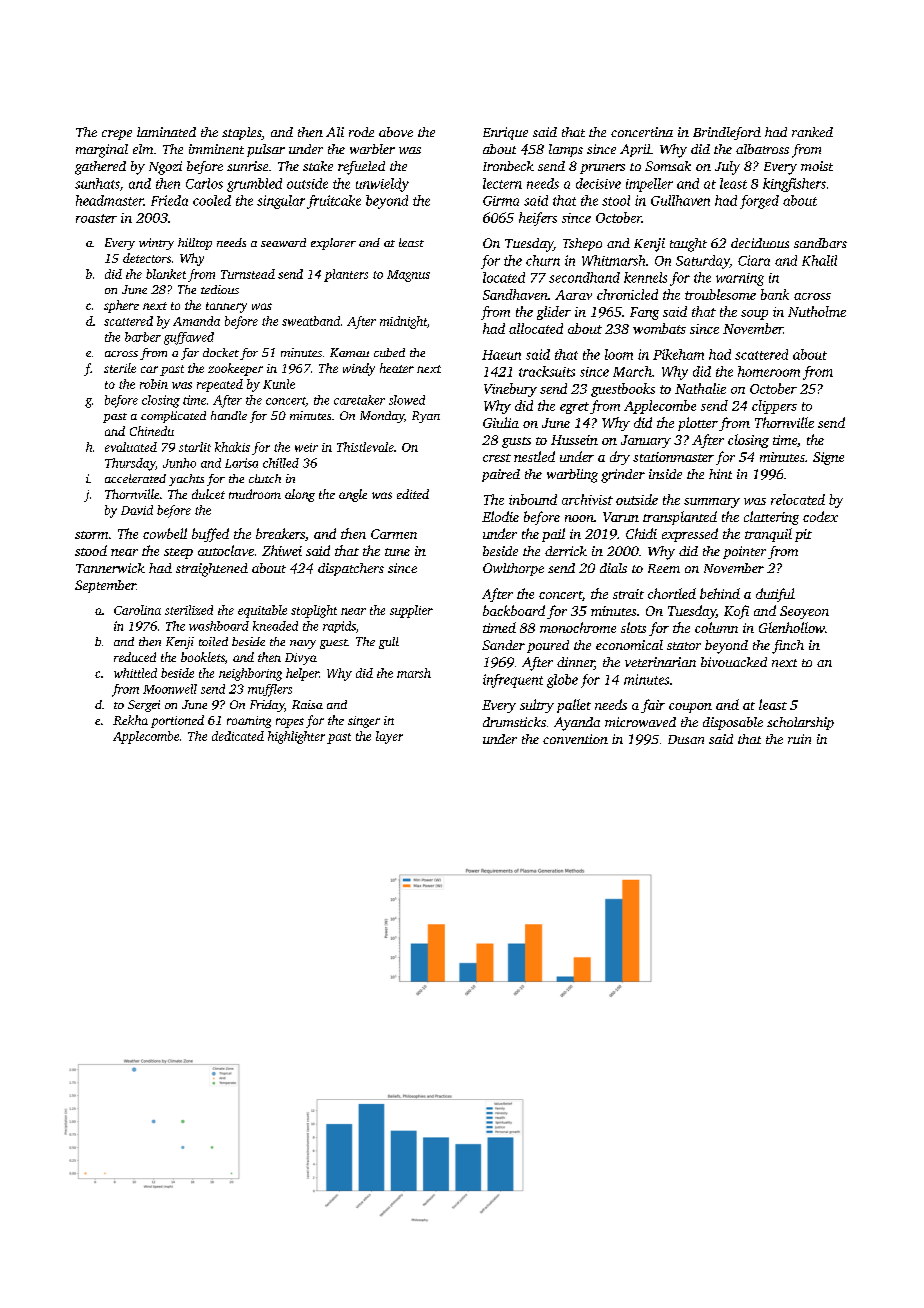 The image size is (924, 1308). Describe the element at coordinates (727, 133) in the image. I see `Brindleford` at that location.
